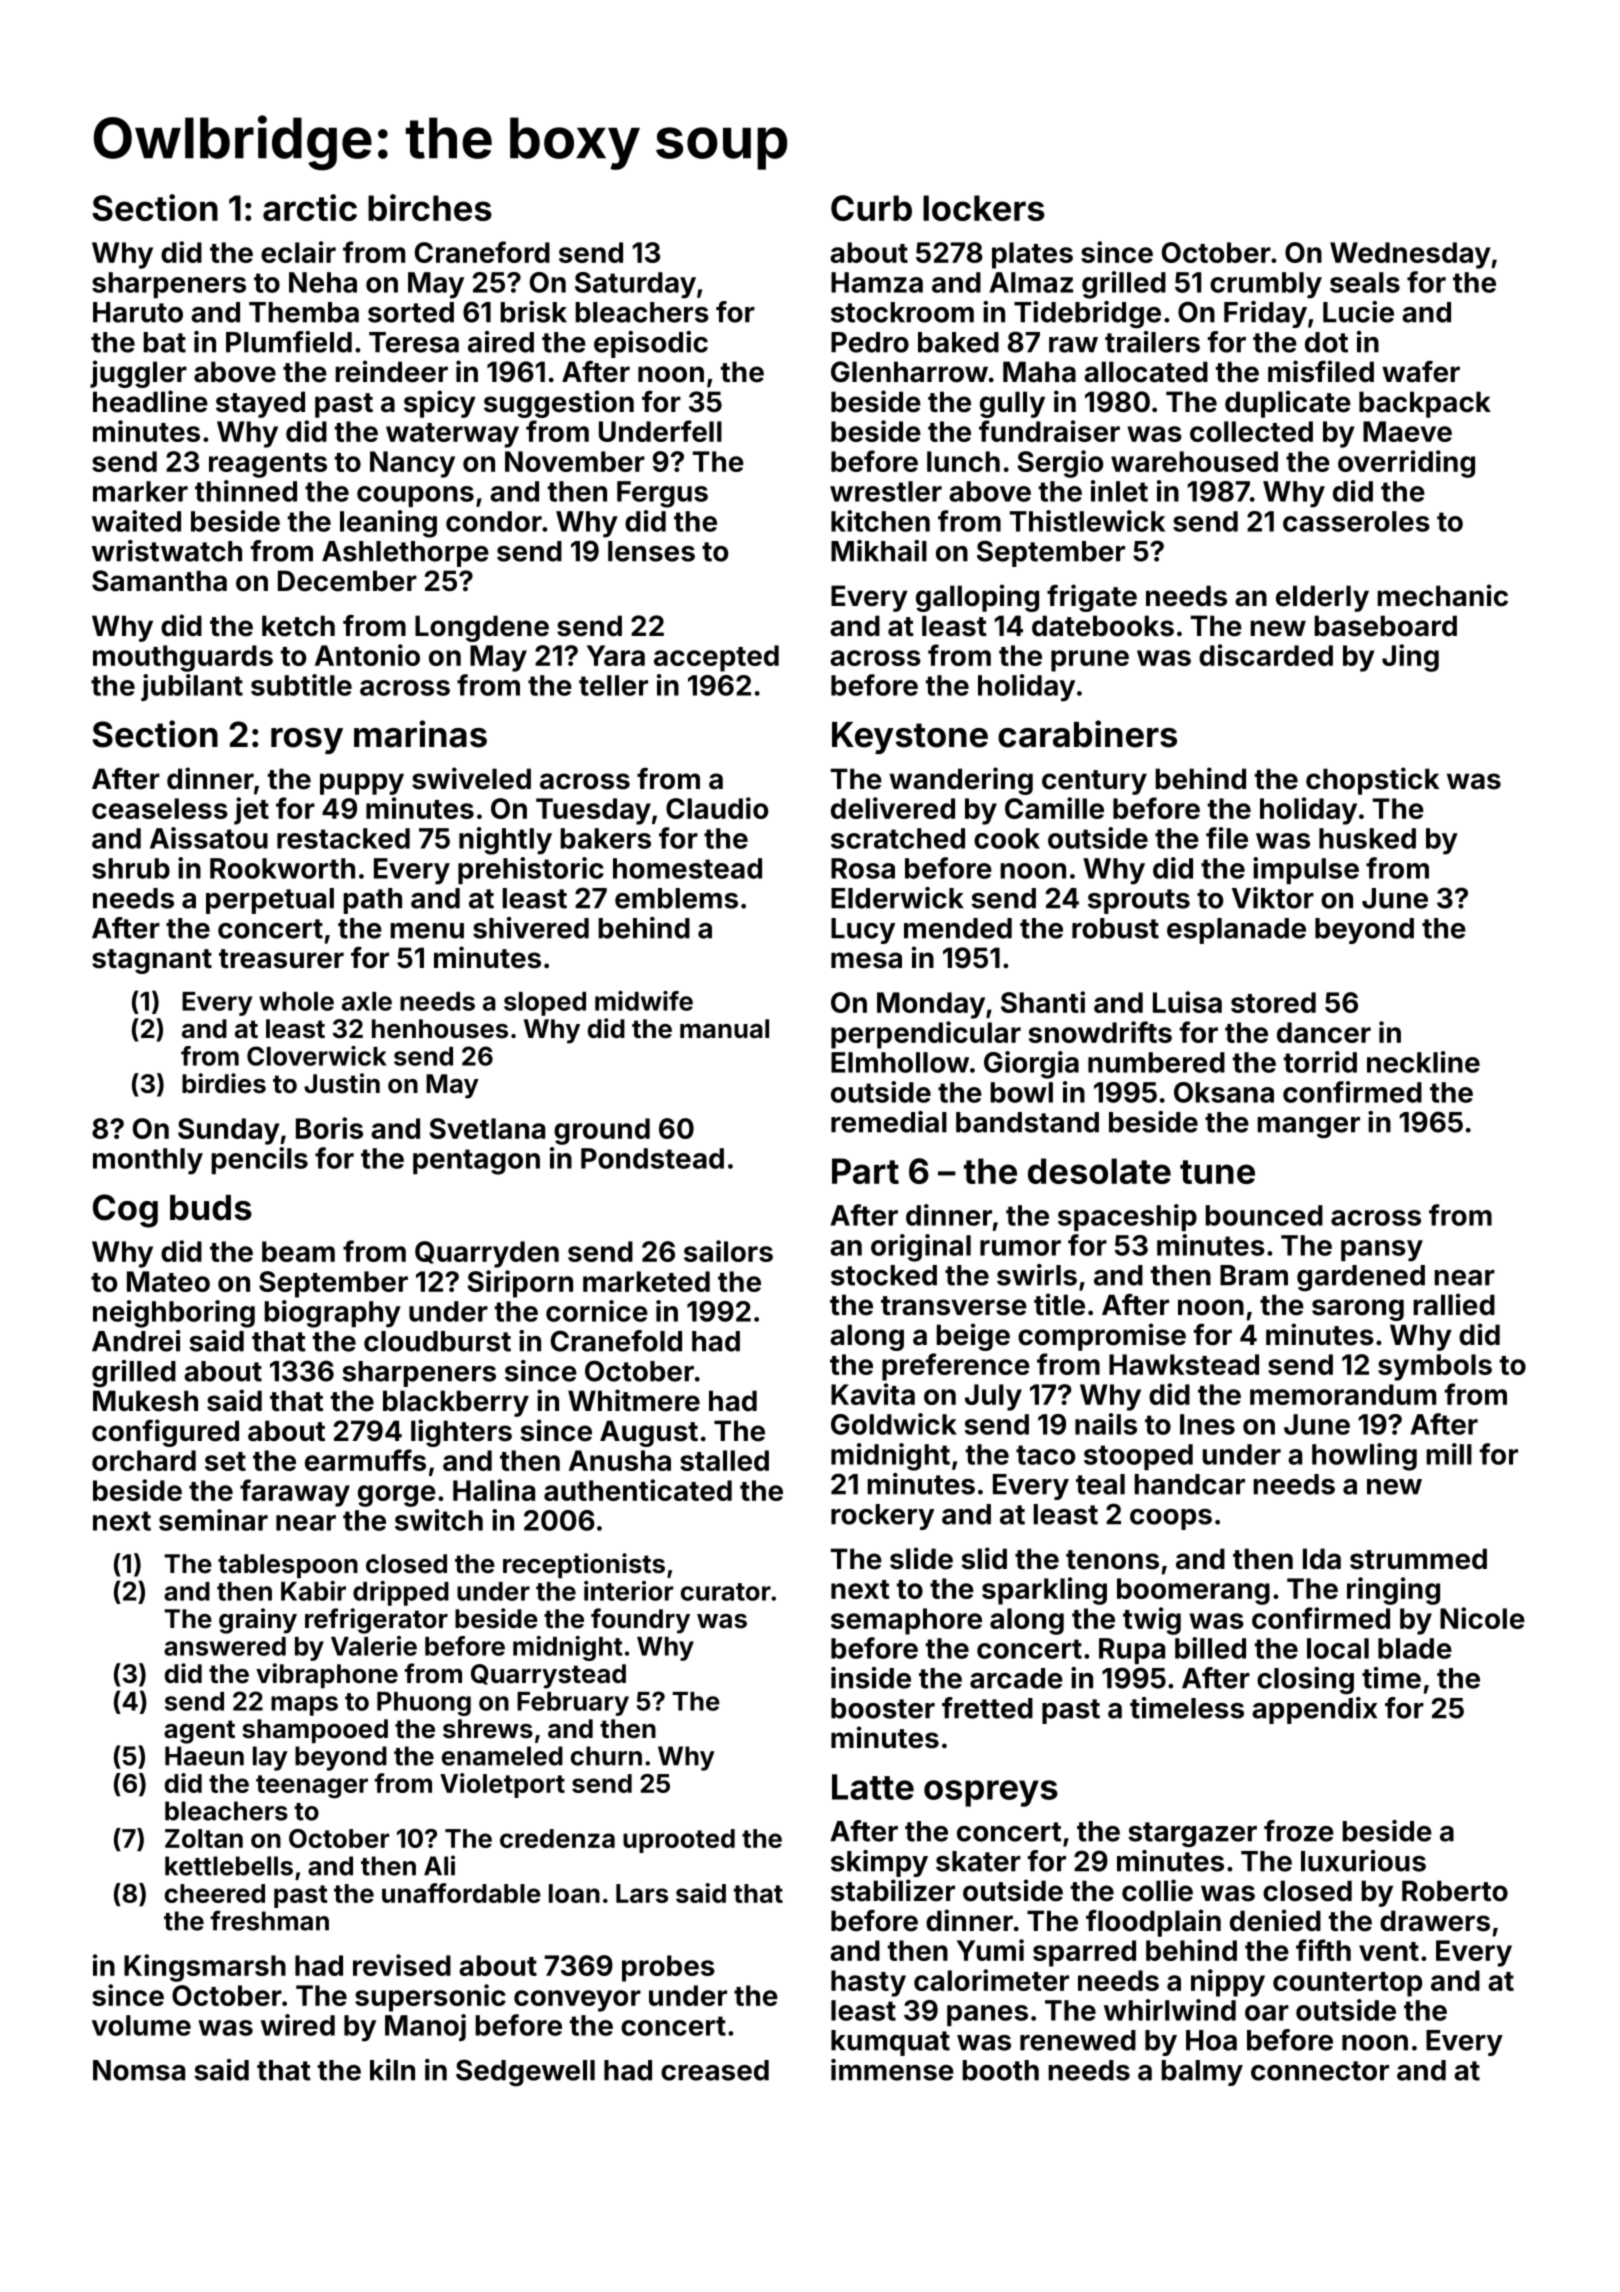 This page has width=1620, height=2292. Describe the element at coordinates (1202, 2073) in the page. I see `balmy` at that location.
